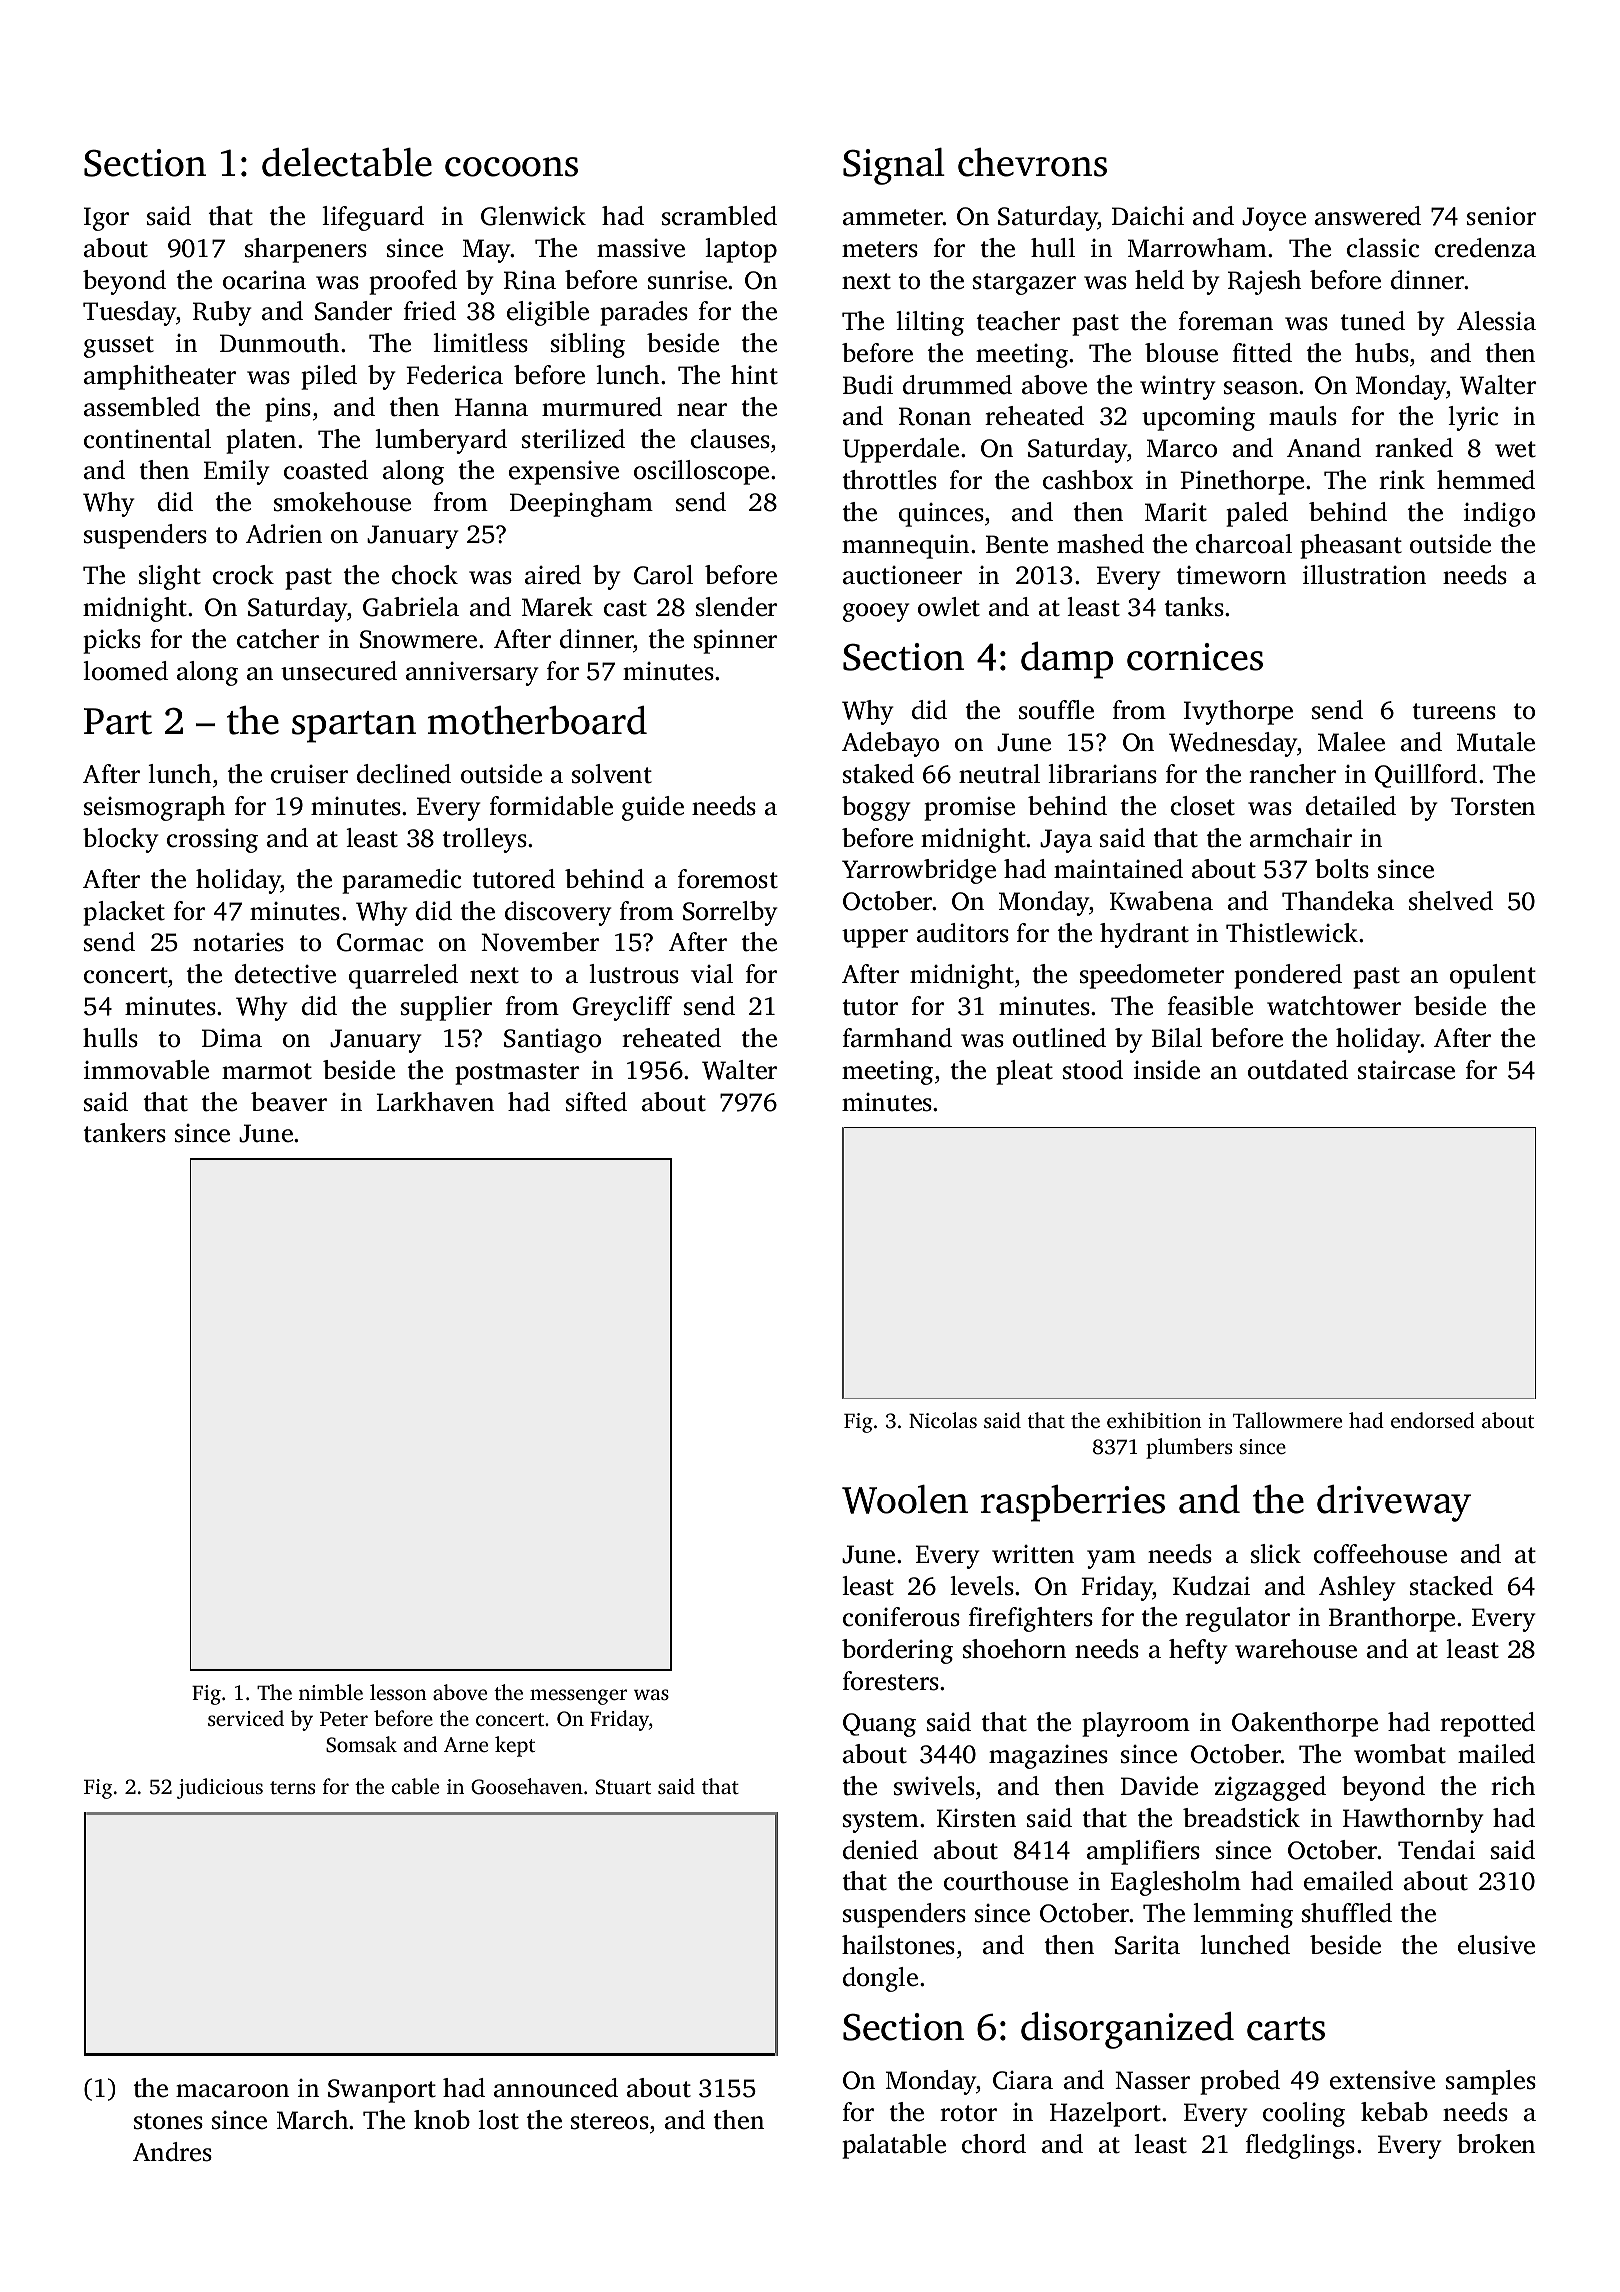 The height and width of the document is (2292, 1620). Describe the element at coordinates (155, 808) in the document. I see `seismograph` at that location.
